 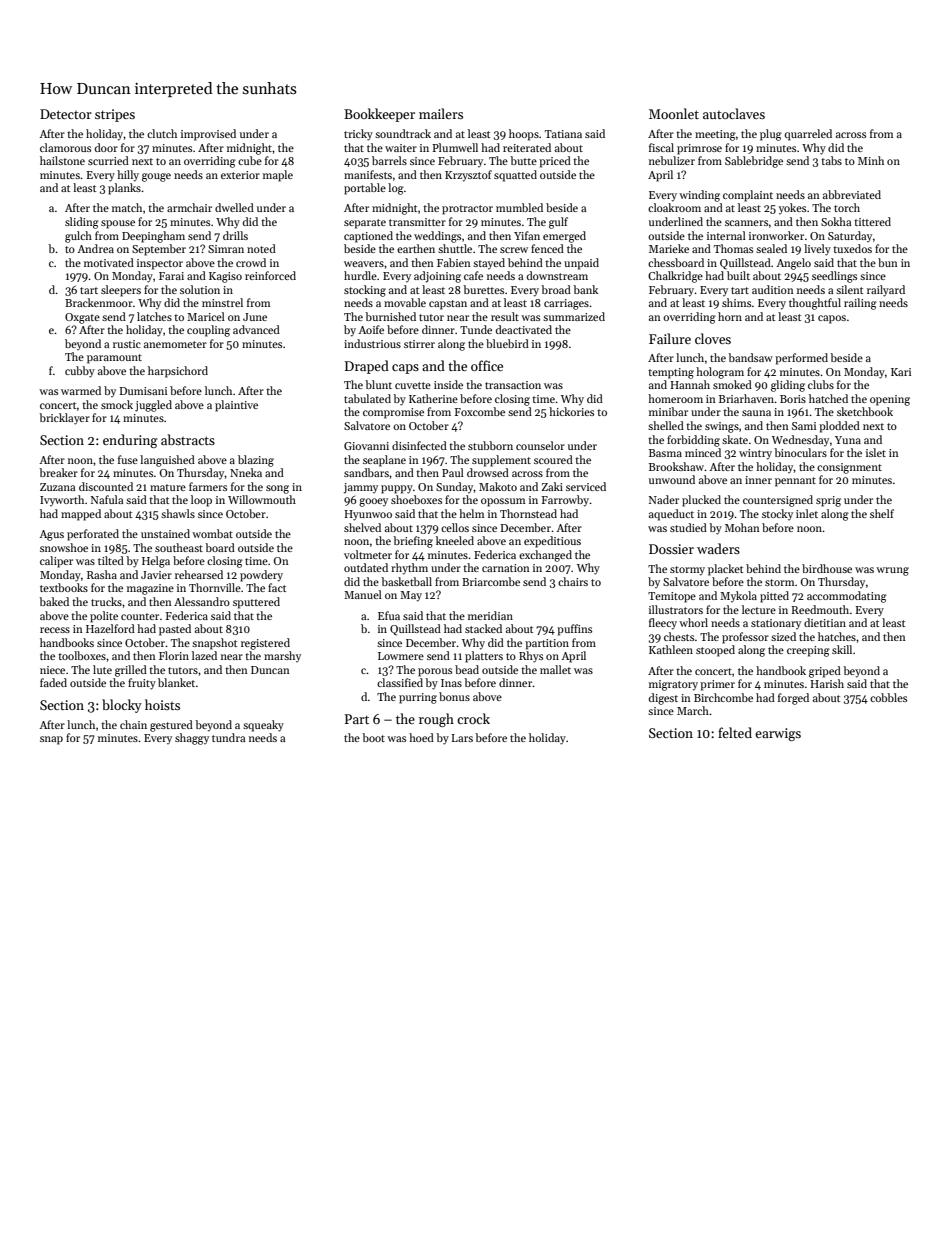 What do you see at coordinates (669, 248) in the page?
I see `Marieke` at bounding box center [669, 248].
